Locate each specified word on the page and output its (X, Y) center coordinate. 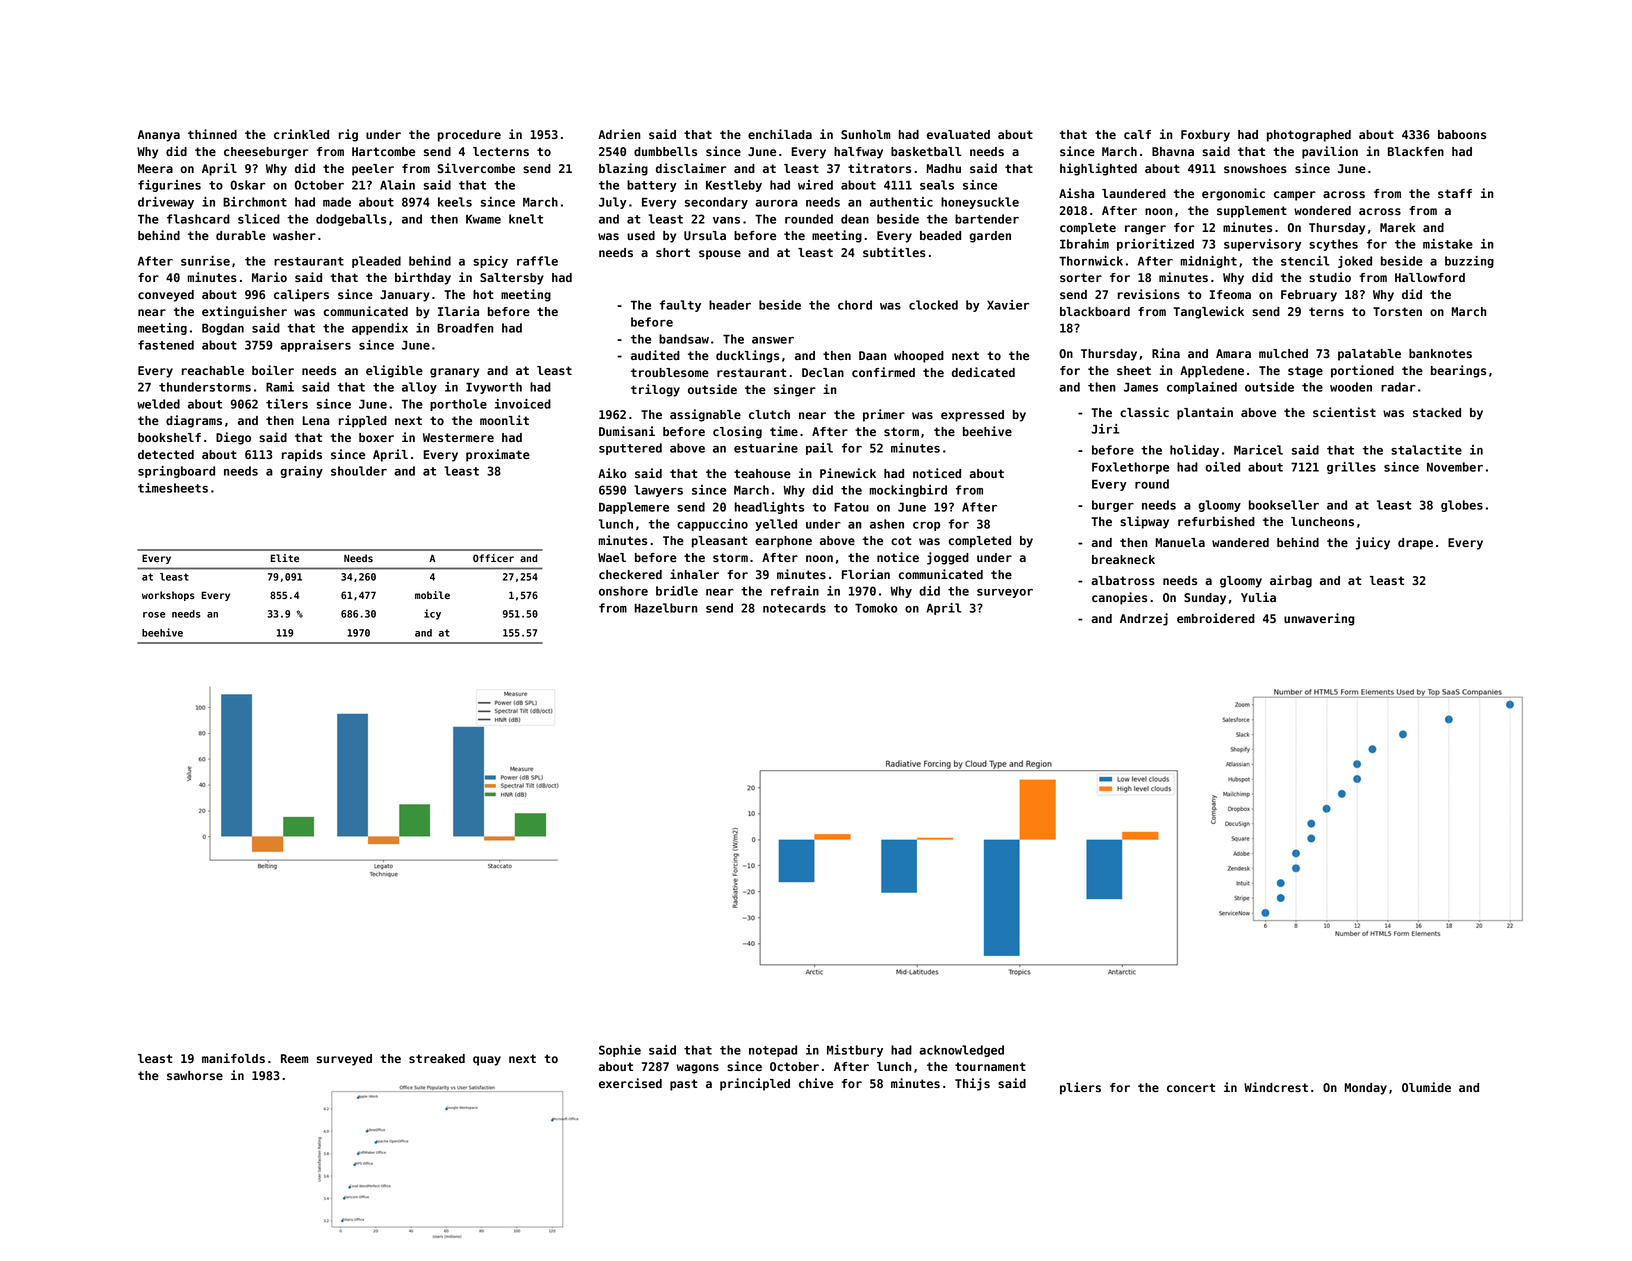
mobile (432, 595)
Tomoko (876, 608)
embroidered (1216, 618)
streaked (437, 1058)
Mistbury (855, 1051)
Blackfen (1416, 151)
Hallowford (1430, 277)
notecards (794, 608)
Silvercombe (476, 168)
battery (652, 186)
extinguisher (244, 312)
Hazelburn (666, 608)
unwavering (1319, 619)
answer (773, 340)
